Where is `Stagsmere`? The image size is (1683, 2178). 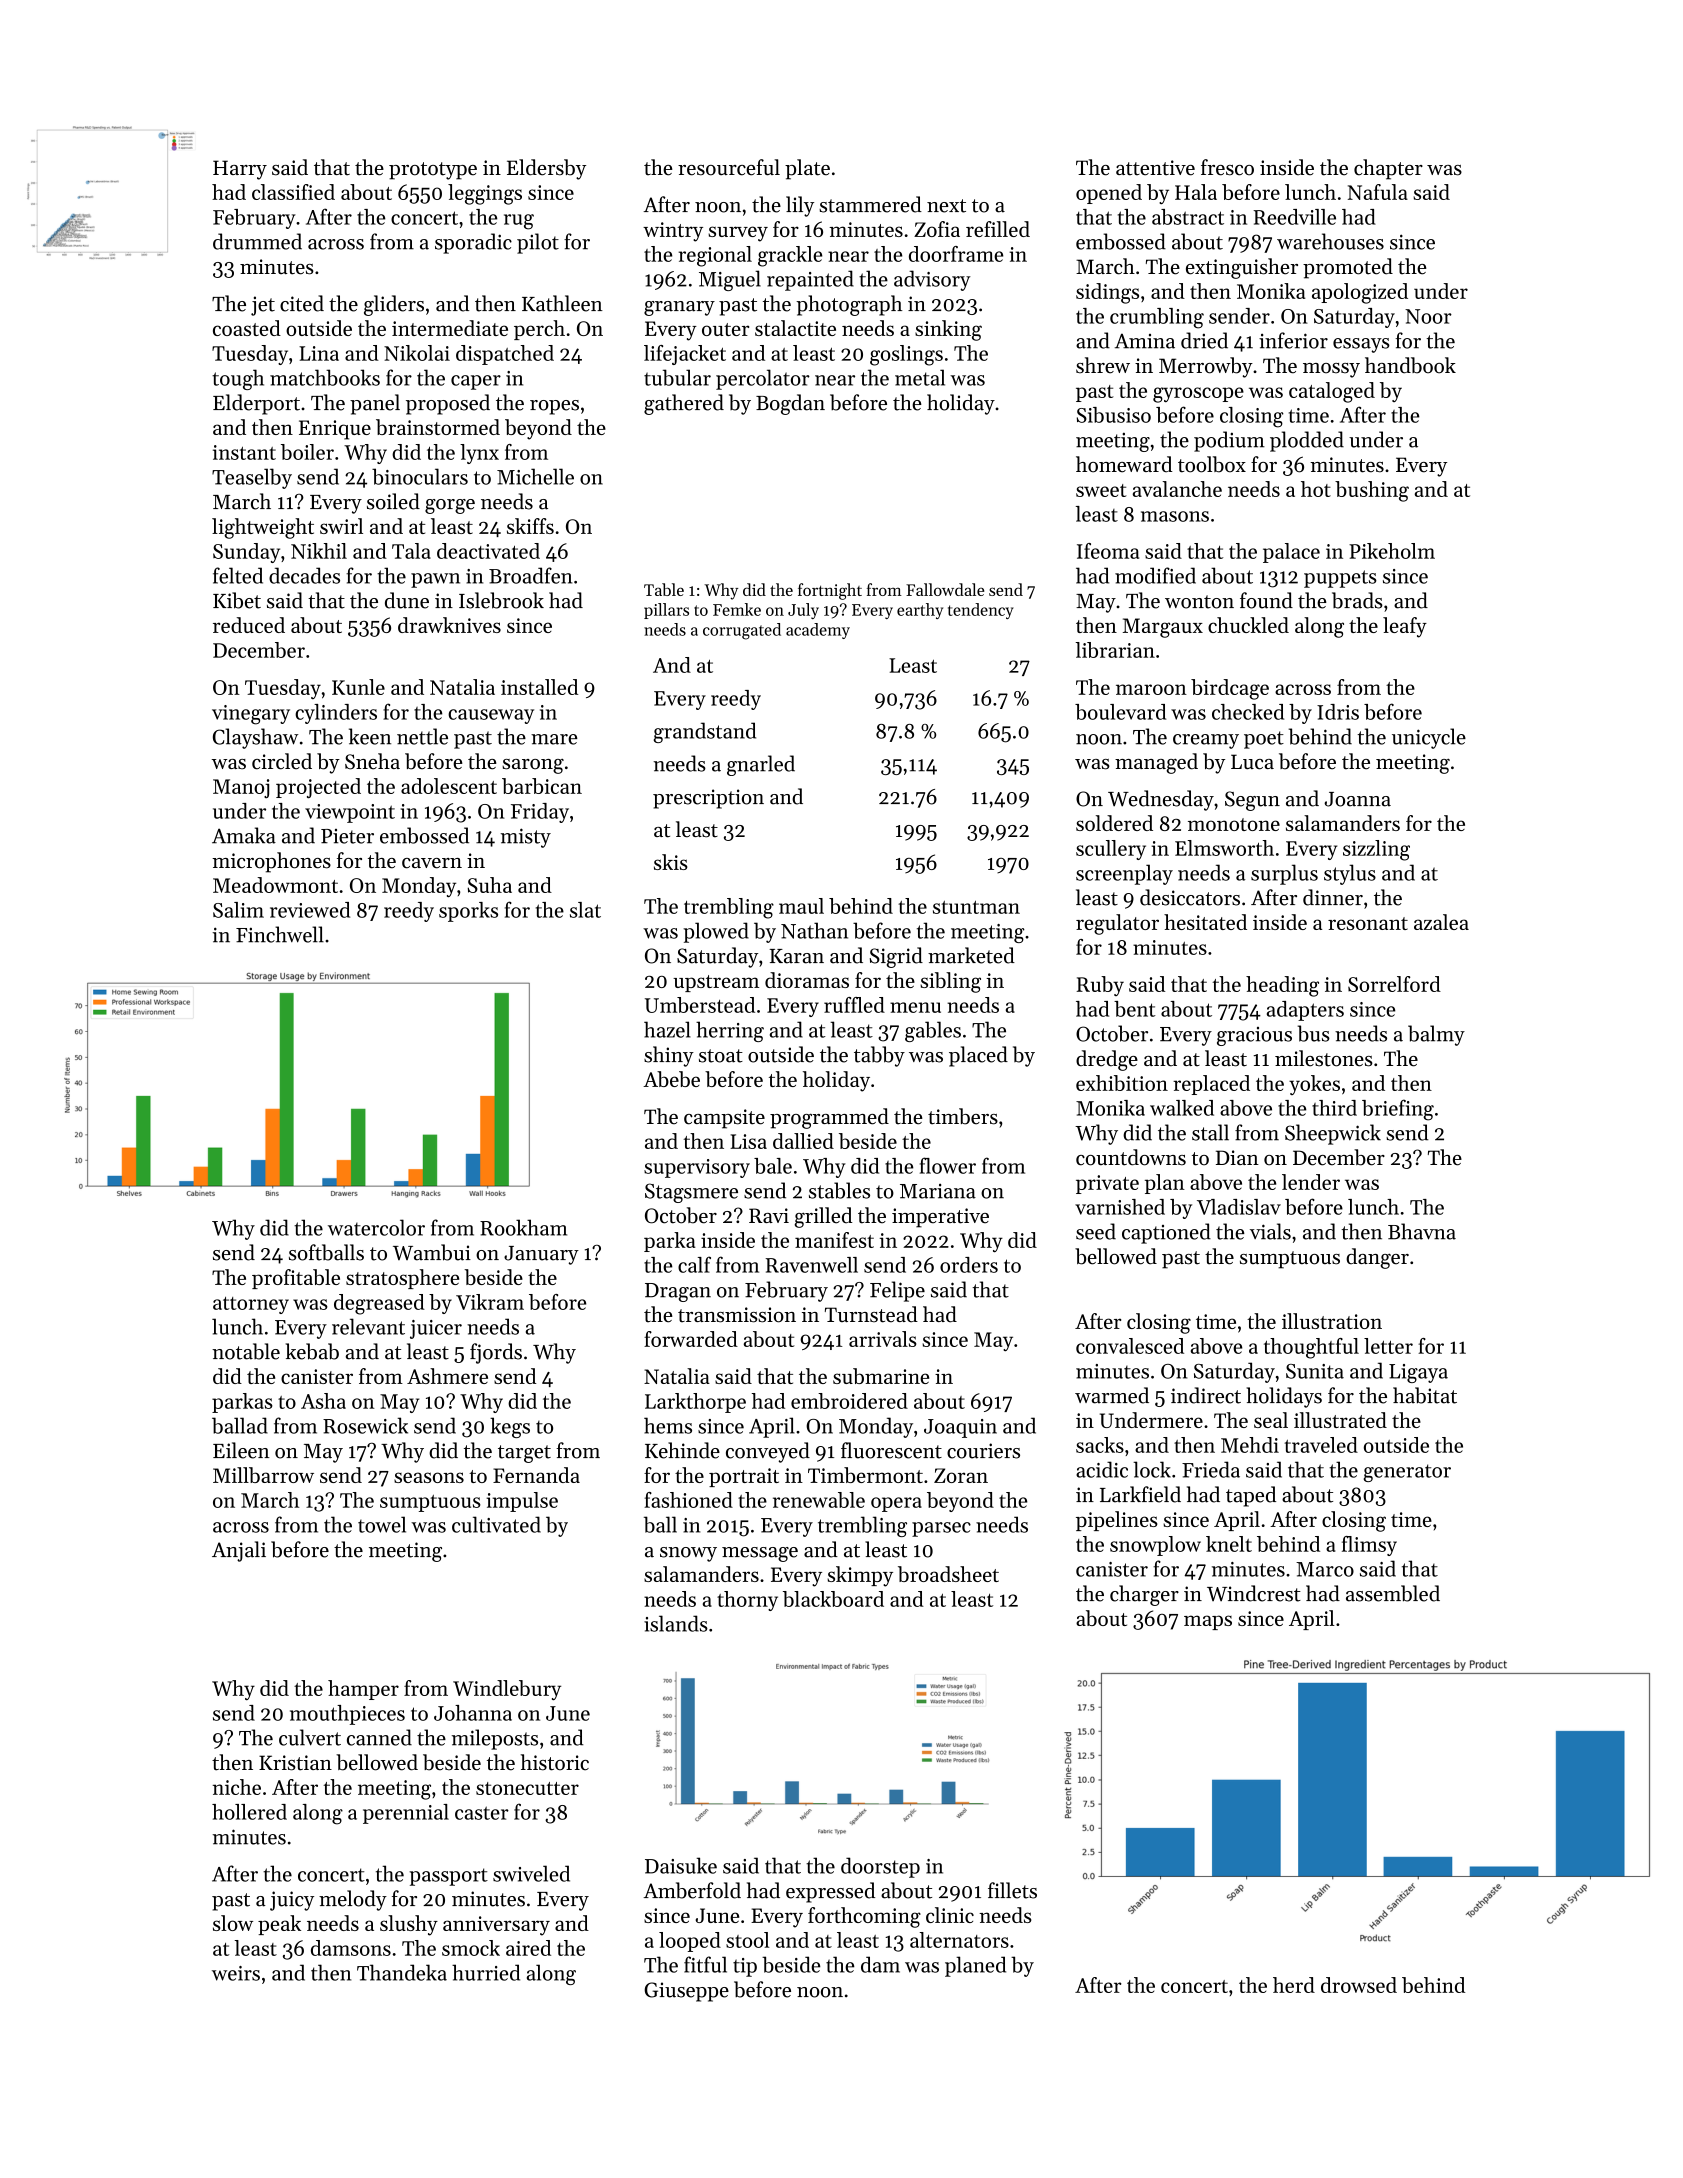 Stagsmere is located at coordinates (691, 1193).
